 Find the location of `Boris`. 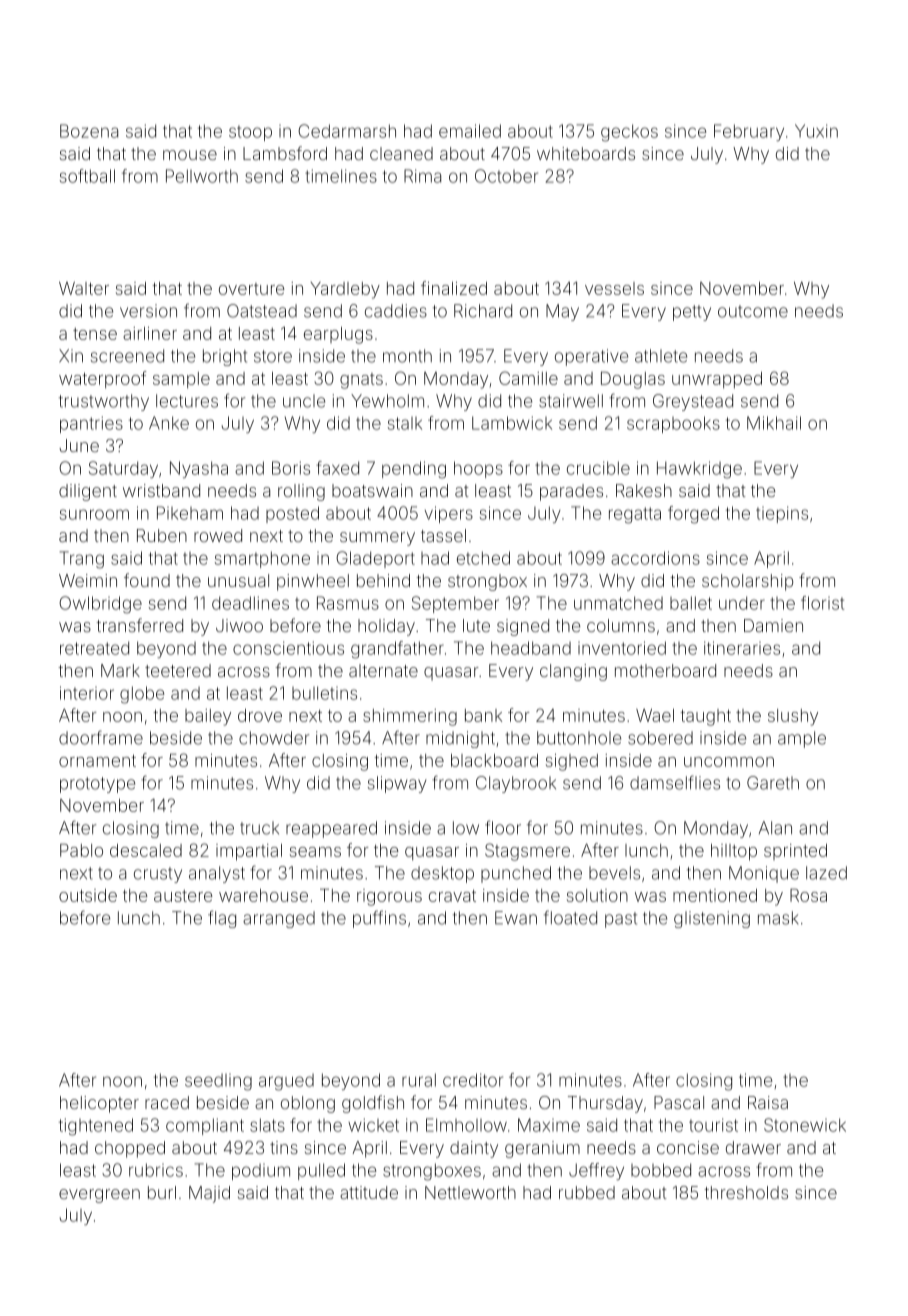

Boris is located at coordinates (291, 468).
